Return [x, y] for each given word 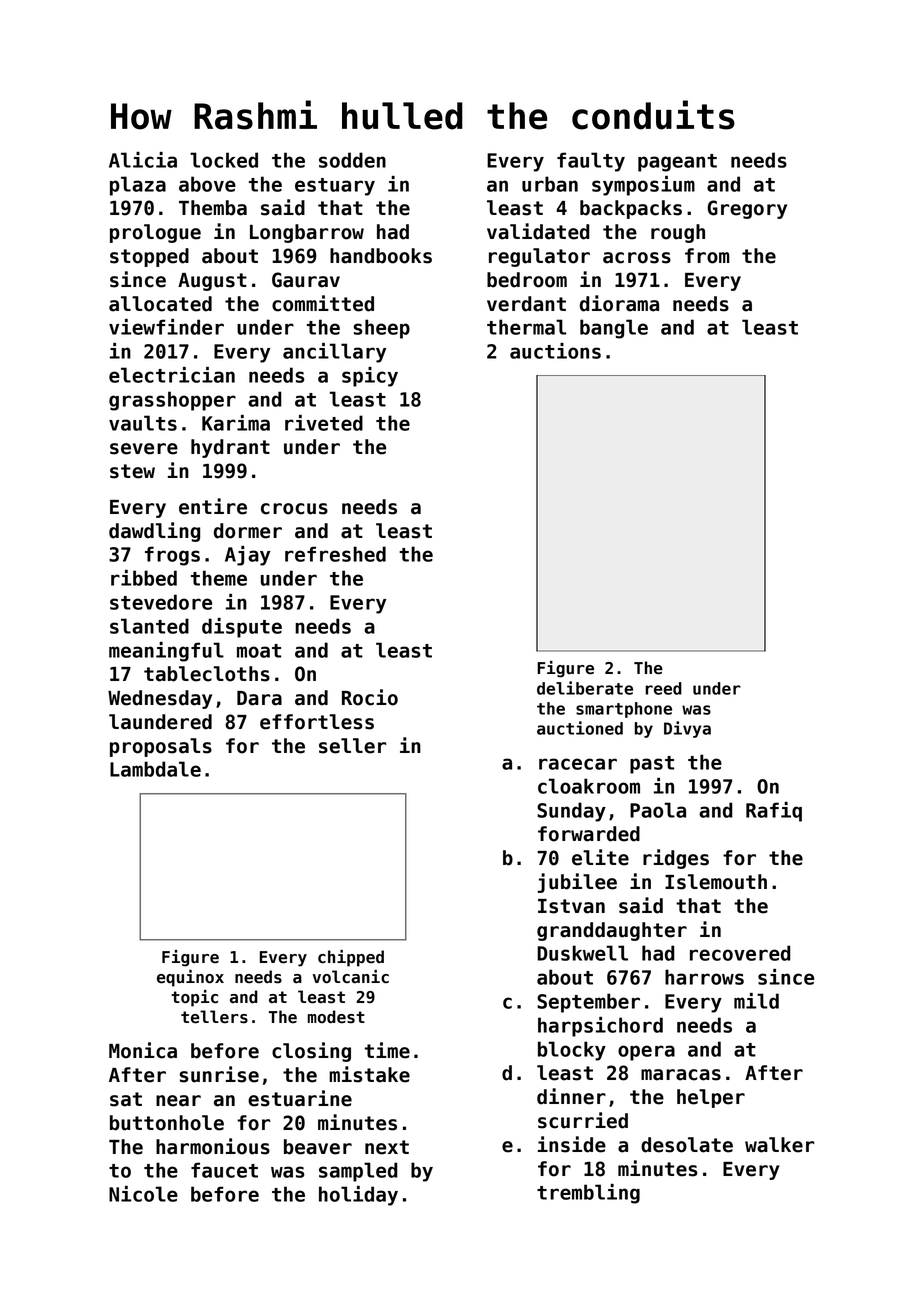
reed [663, 688]
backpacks [631, 209]
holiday [358, 1196]
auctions [555, 351]
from [707, 256]
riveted [324, 423]
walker [779, 1145]
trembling [588, 1194]
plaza [138, 186]
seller [352, 746]
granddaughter [612, 931]
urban [550, 184]
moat [259, 651]
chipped [351, 958]
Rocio [370, 697]
